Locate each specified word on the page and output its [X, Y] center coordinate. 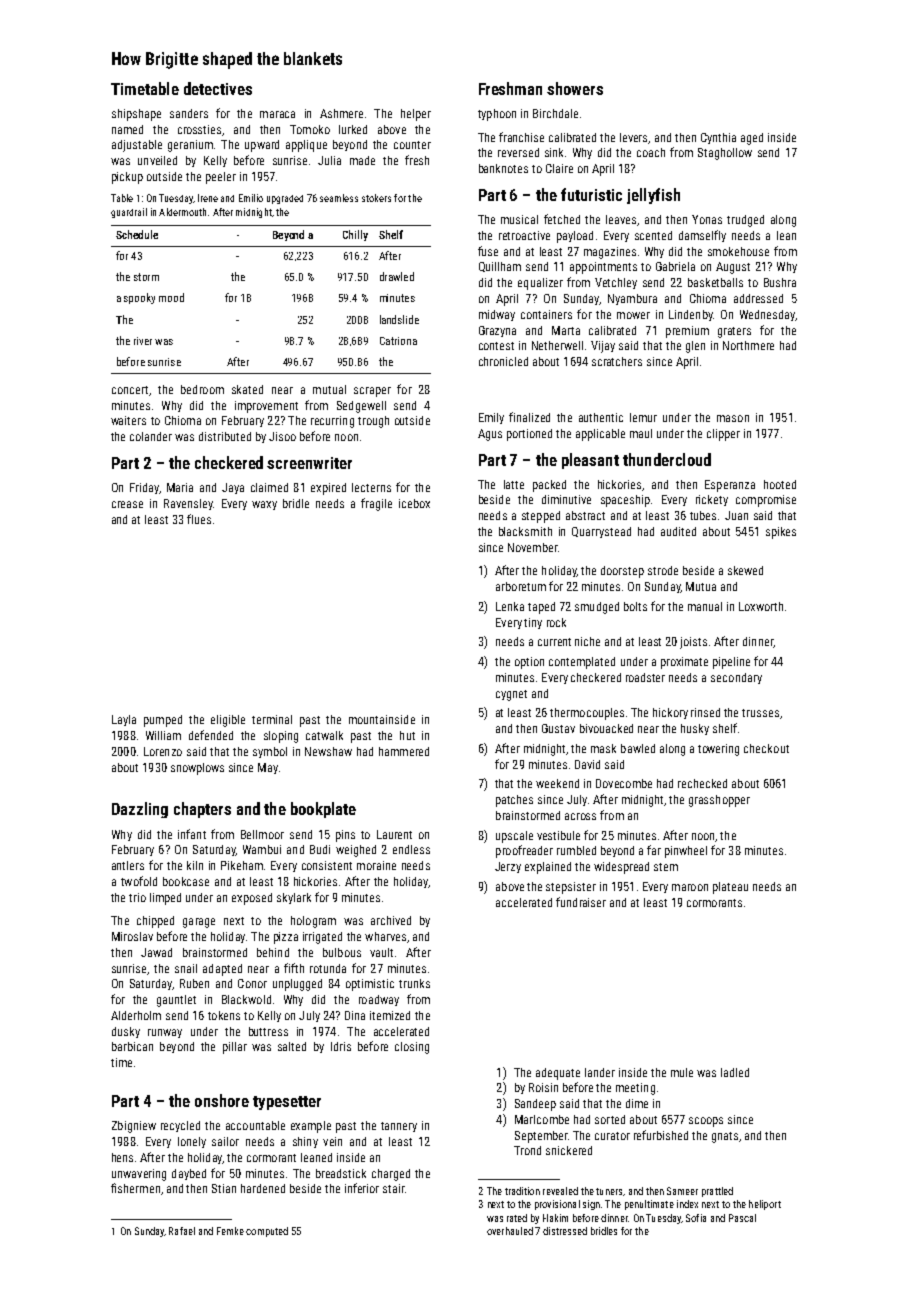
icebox [414, 503]
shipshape [136, 115]
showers [575, 88]
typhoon [497, 115]
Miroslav [132, 936]
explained [548, 868]
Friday [144, 488]
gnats [725, 1137]
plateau [730, 888]
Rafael [182, 1231]
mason [733, 418]
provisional [557, 1205]
